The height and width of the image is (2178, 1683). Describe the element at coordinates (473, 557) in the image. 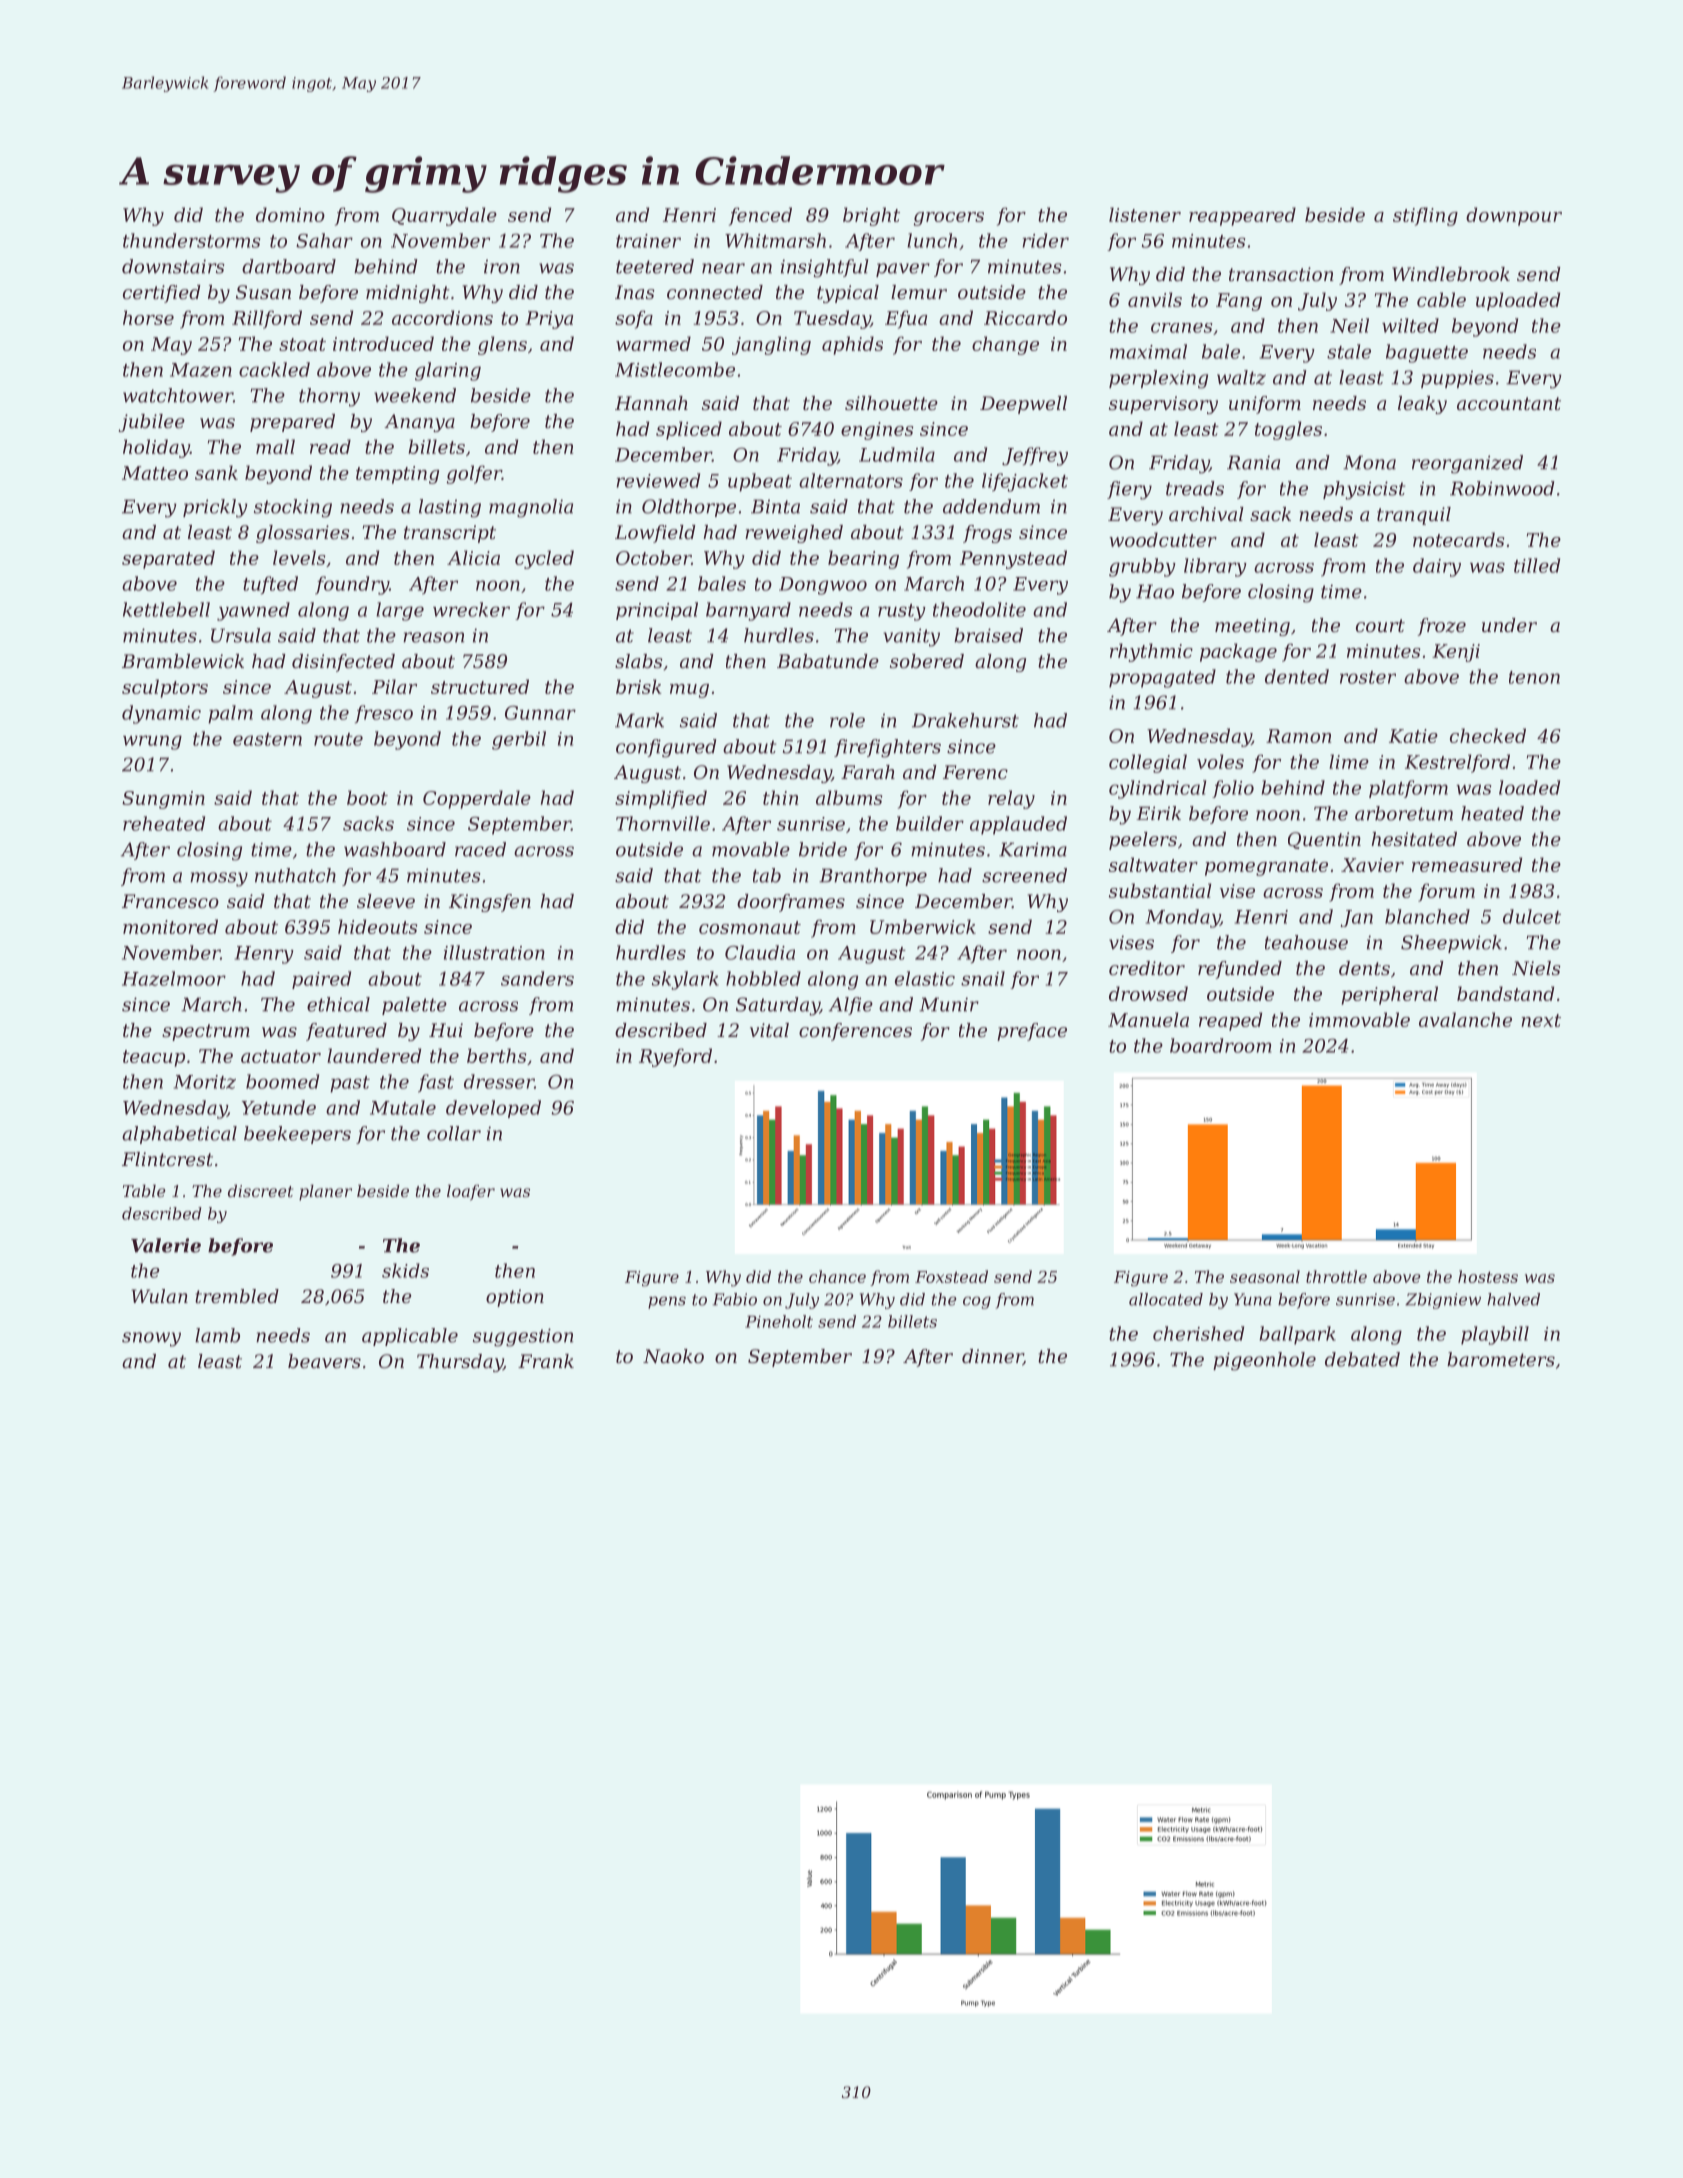

I see `Alicia` at that location.
